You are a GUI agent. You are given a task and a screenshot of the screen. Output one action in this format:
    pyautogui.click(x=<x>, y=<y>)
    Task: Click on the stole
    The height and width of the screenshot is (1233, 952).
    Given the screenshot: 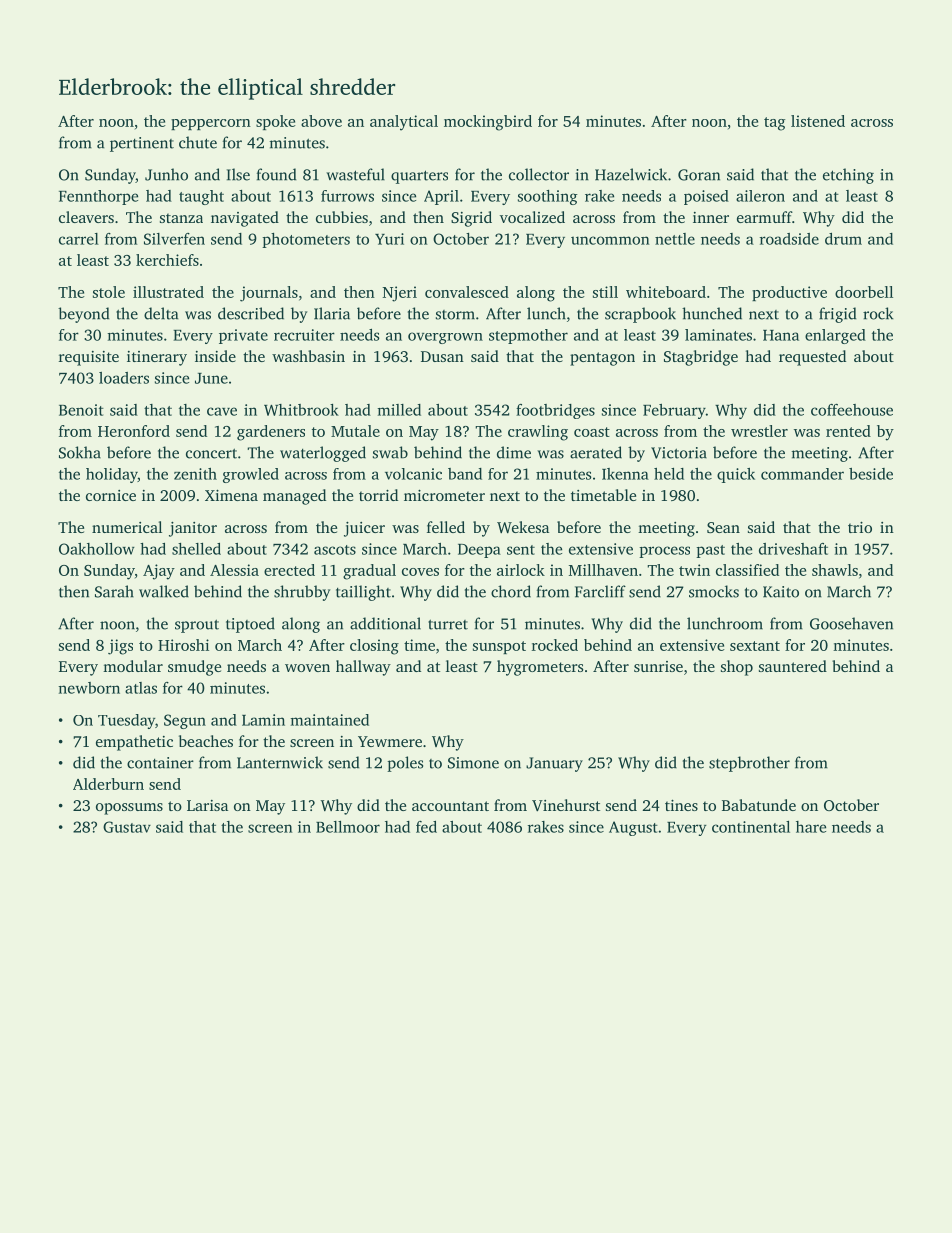 What is the action you would take?
    pyautogui.click(x=109, y=292)
